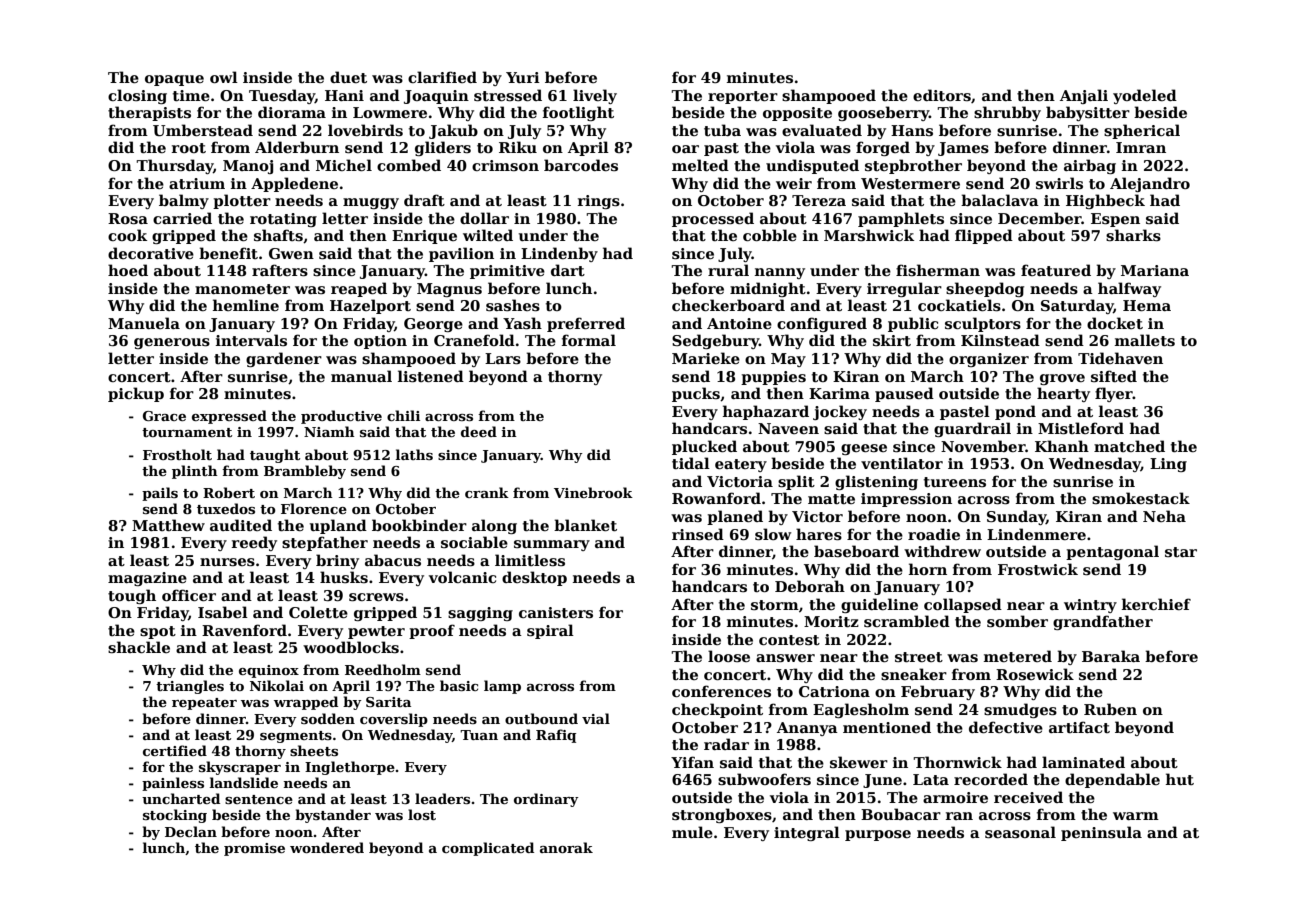 The image size is (1308, 924). What do you see at coordinates (337, 561) in the document?
I see `briny` at bounding box center [337, 561].
